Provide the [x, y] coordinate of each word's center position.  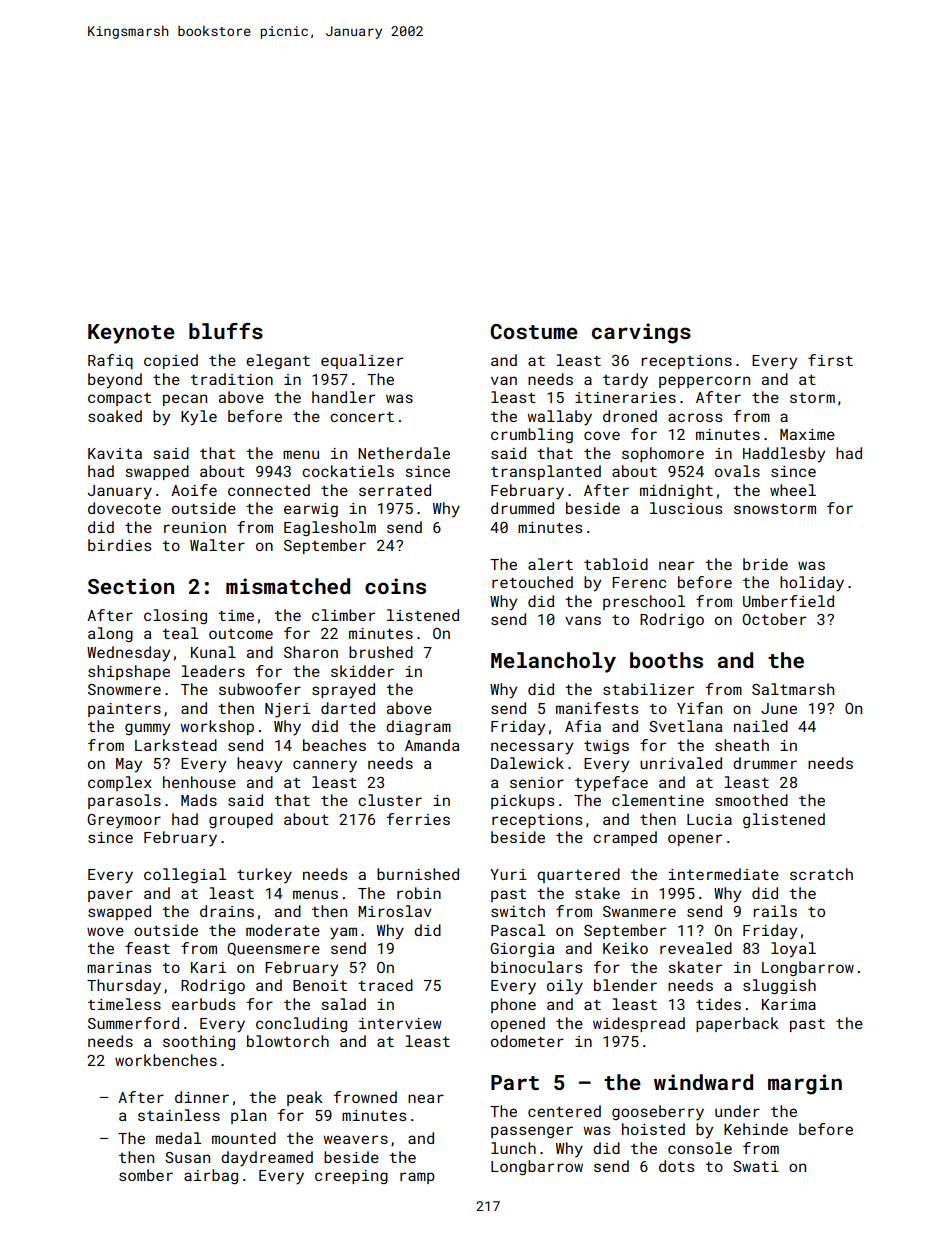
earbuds [203, 1004]
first [830, 360]
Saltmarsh [793, 689]
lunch [513, 1148]
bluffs [226, 331]
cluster [390, 800]
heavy [259, 765]
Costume [534, 331]
